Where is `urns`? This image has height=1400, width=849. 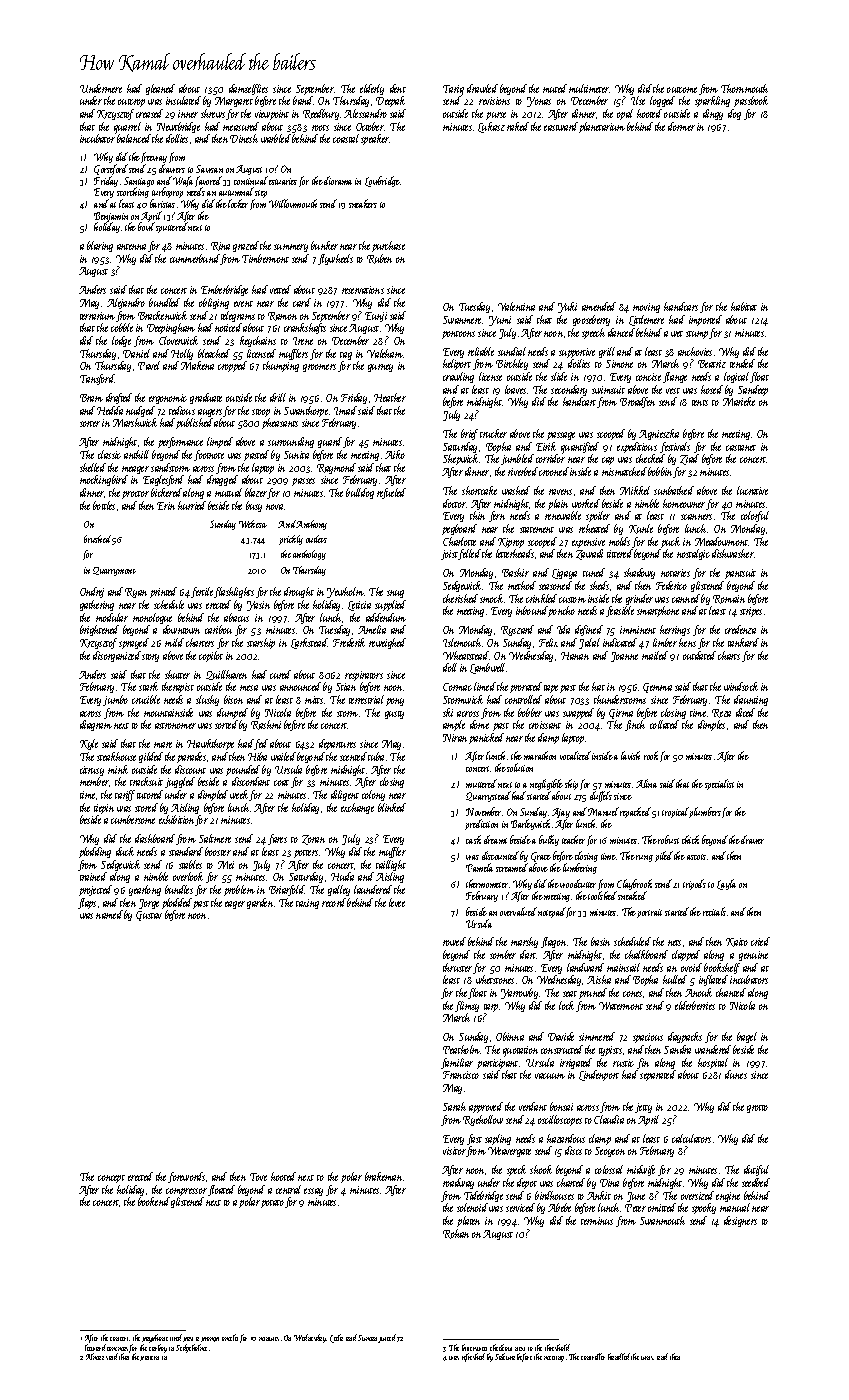 urns is located at coordinates (647, 1358).
